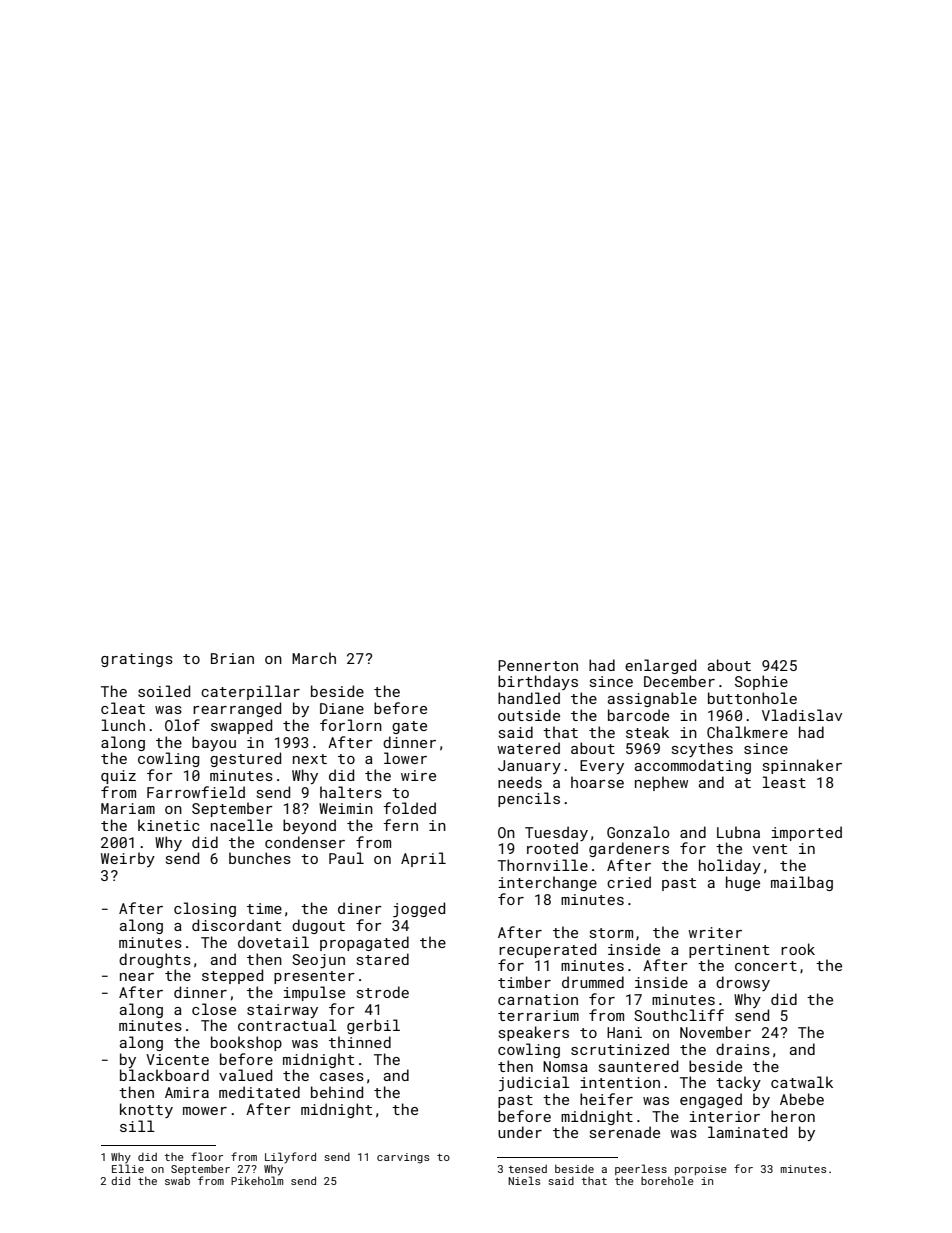 This page has width=952, height=1233. What do you see at coordinates (715, 932) in the page?
I see `writer` at bounding box center [715, 932].
